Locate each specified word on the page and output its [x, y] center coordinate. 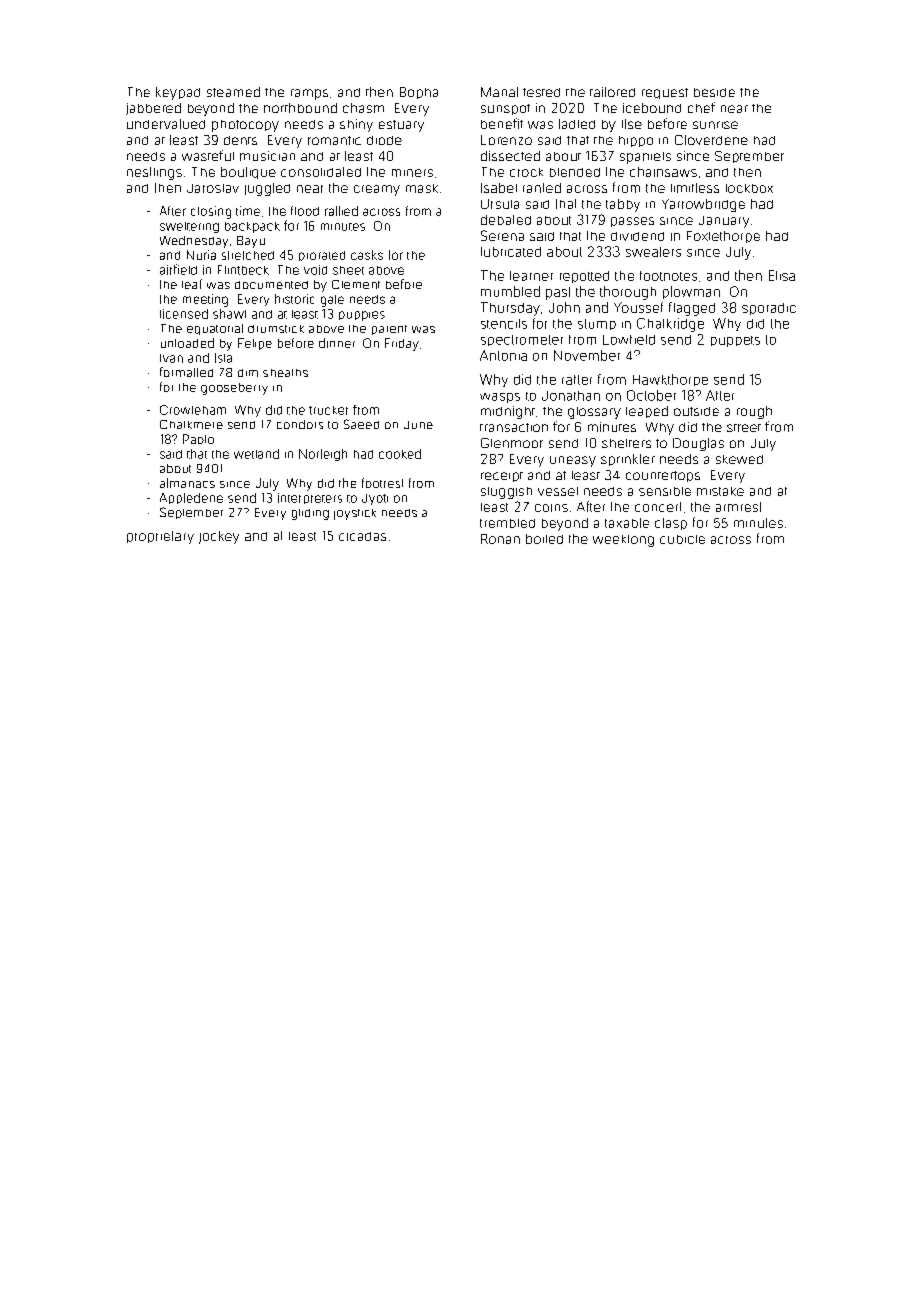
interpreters [310, 498]
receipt [502, 477]
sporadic [769, 309]
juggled [267, 189]
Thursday [510, 309]
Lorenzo [506, 140]
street [744, 428]
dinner [337, 343]
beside [714, 92]
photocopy [245, 126]
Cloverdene [711, 140]
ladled [577, 124]
